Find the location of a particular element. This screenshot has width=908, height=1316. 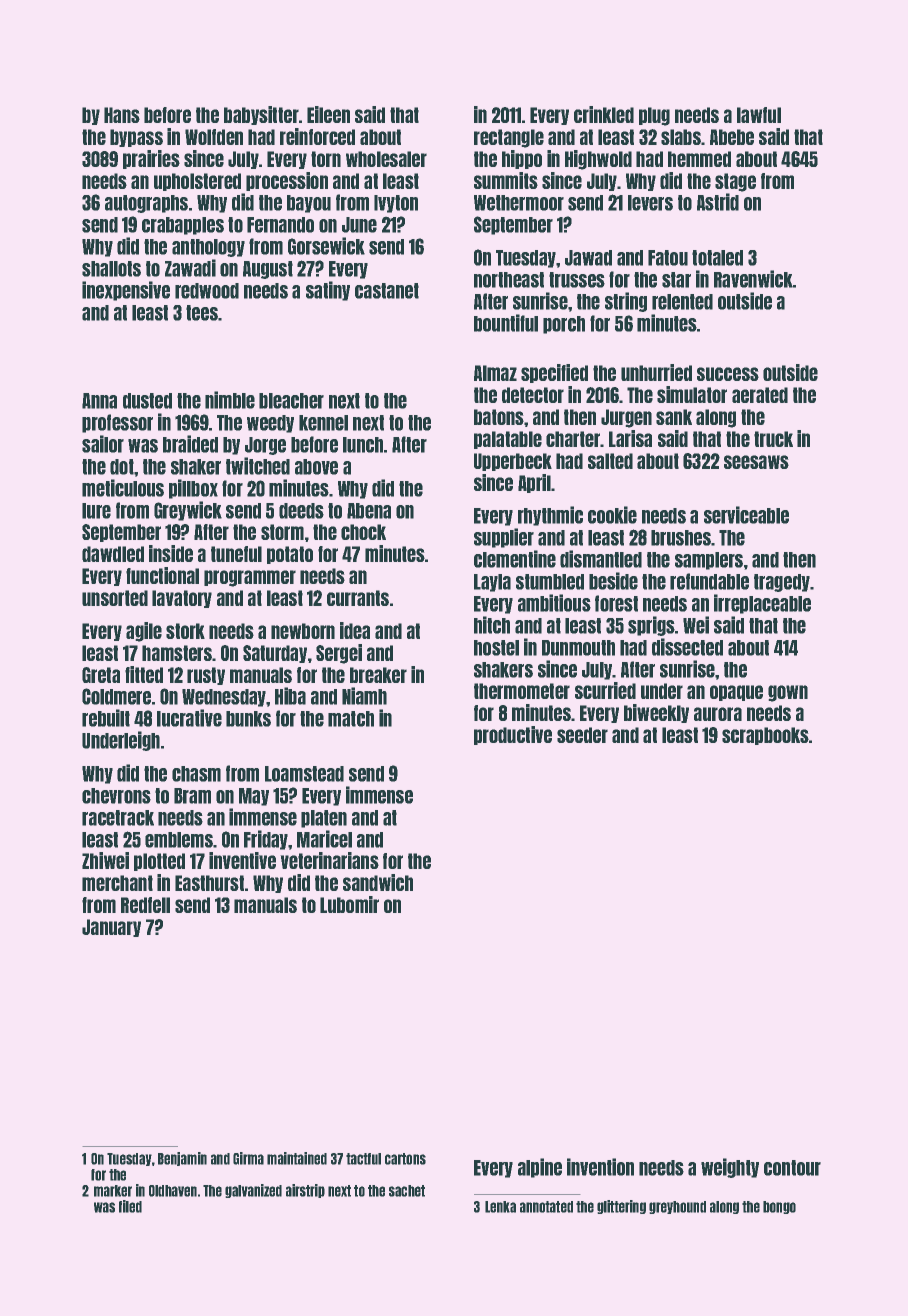

Benjamin is located at coordinates (182, 1159).
